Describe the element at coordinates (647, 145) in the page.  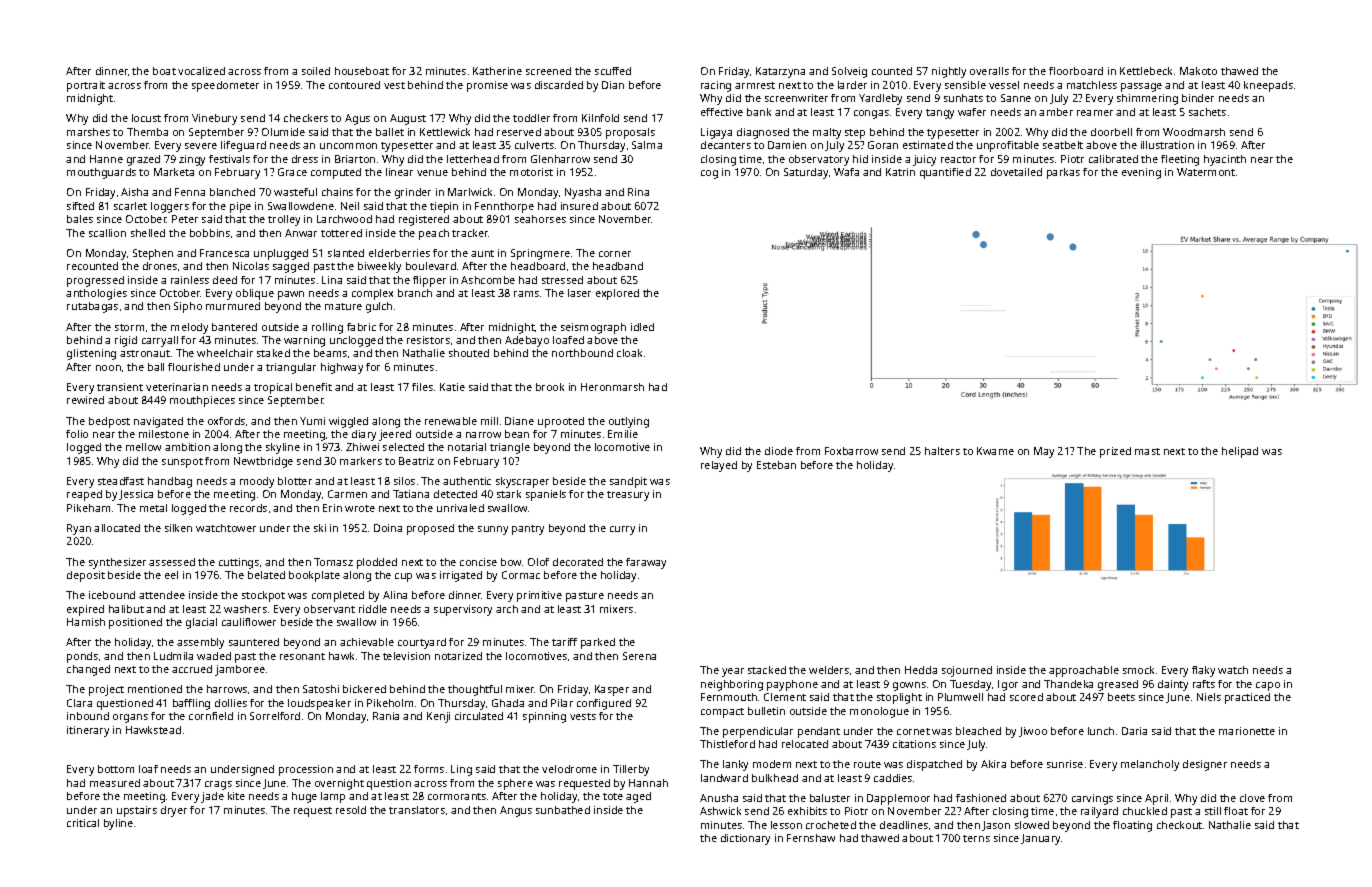
I see `Salma` at that location.
